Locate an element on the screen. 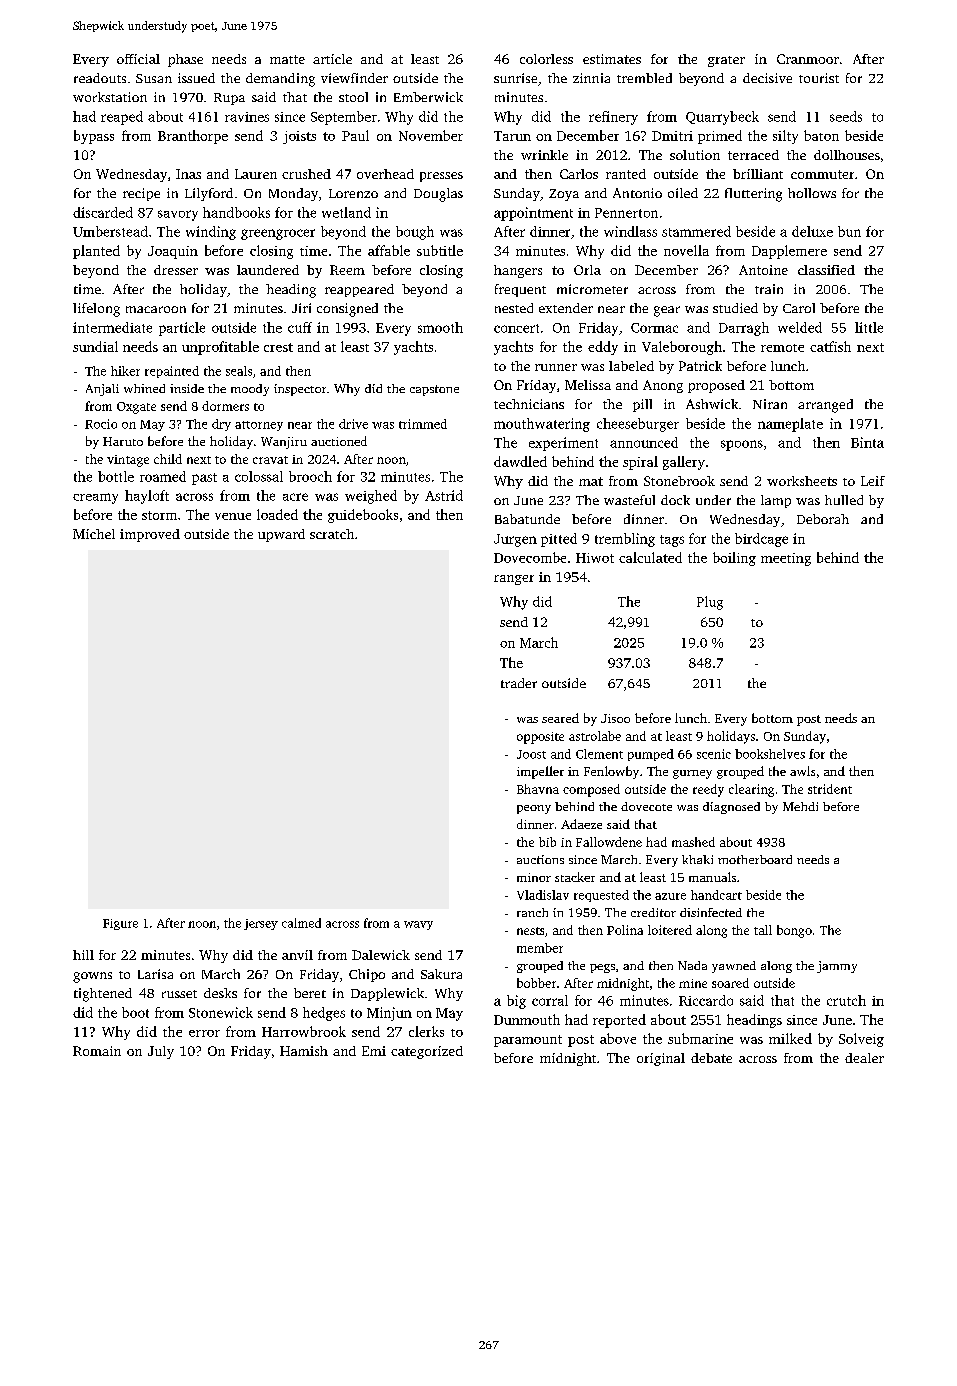  Antoine is located at coordinates (763, 270).
